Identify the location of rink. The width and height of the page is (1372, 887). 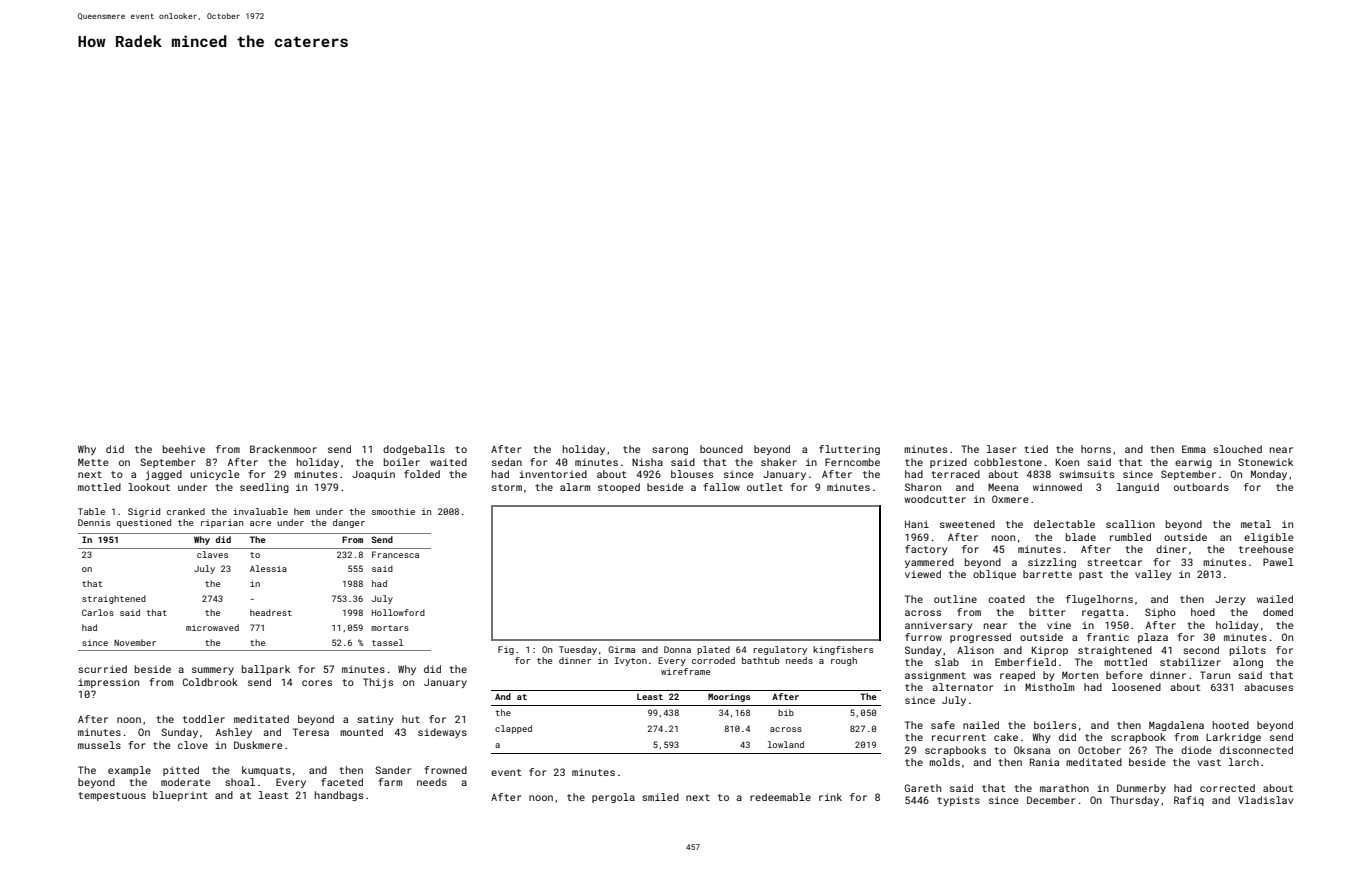
(830, 797).
